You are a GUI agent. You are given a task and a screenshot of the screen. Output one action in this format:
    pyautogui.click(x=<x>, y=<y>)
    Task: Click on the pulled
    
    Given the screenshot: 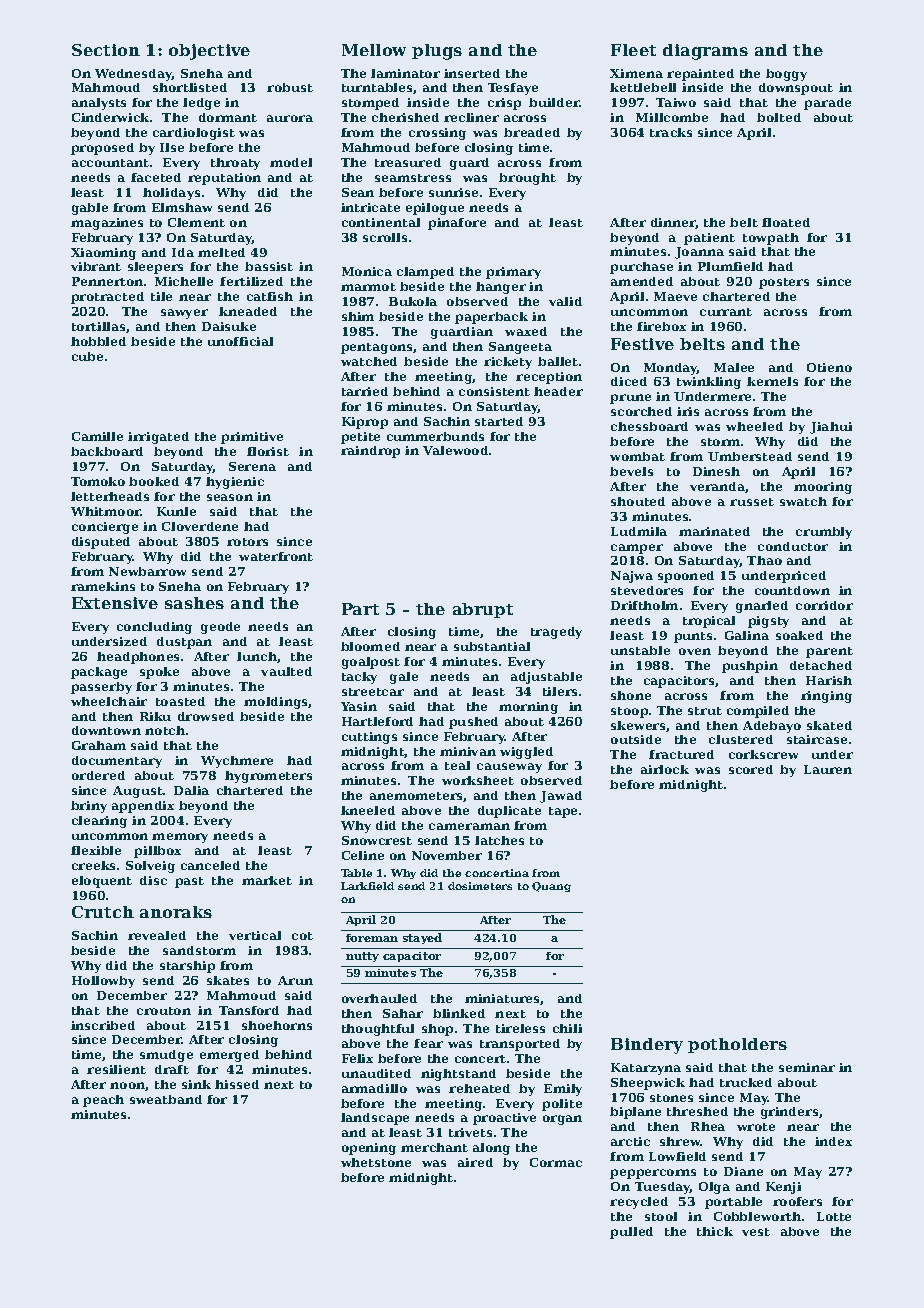 What is the action you would take?
    pyautogui.click(x=631, y=1233)
